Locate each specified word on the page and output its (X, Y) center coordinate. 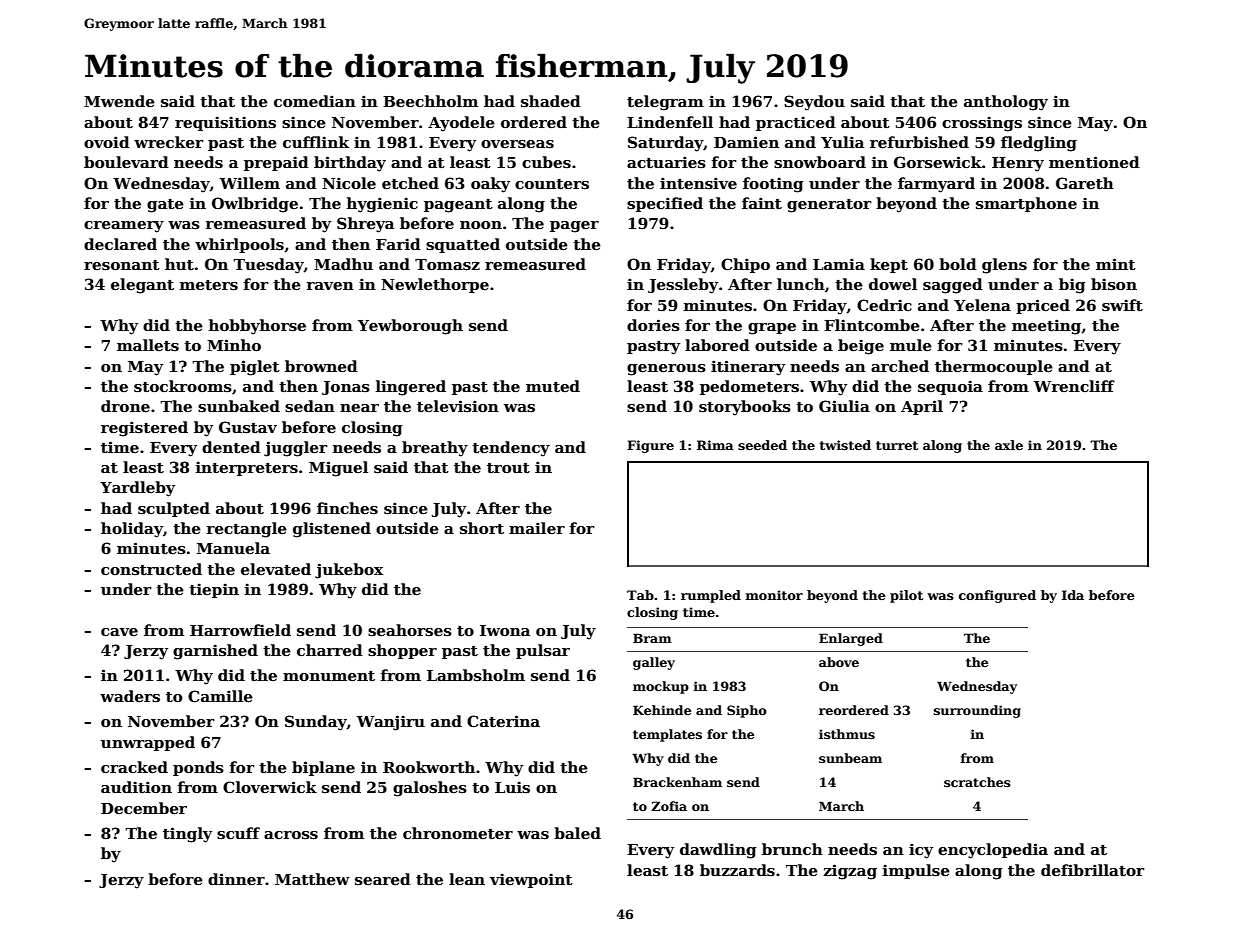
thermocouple (994, 367)
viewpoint (531, 880)
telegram (665, 103)
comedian (315, 101)
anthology (1006, 103)
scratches (977, 782)
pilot (906, 596)
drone (125, 406)
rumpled (711, 596)
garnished (215, 652)
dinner (236, 879)
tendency (511, 449)
